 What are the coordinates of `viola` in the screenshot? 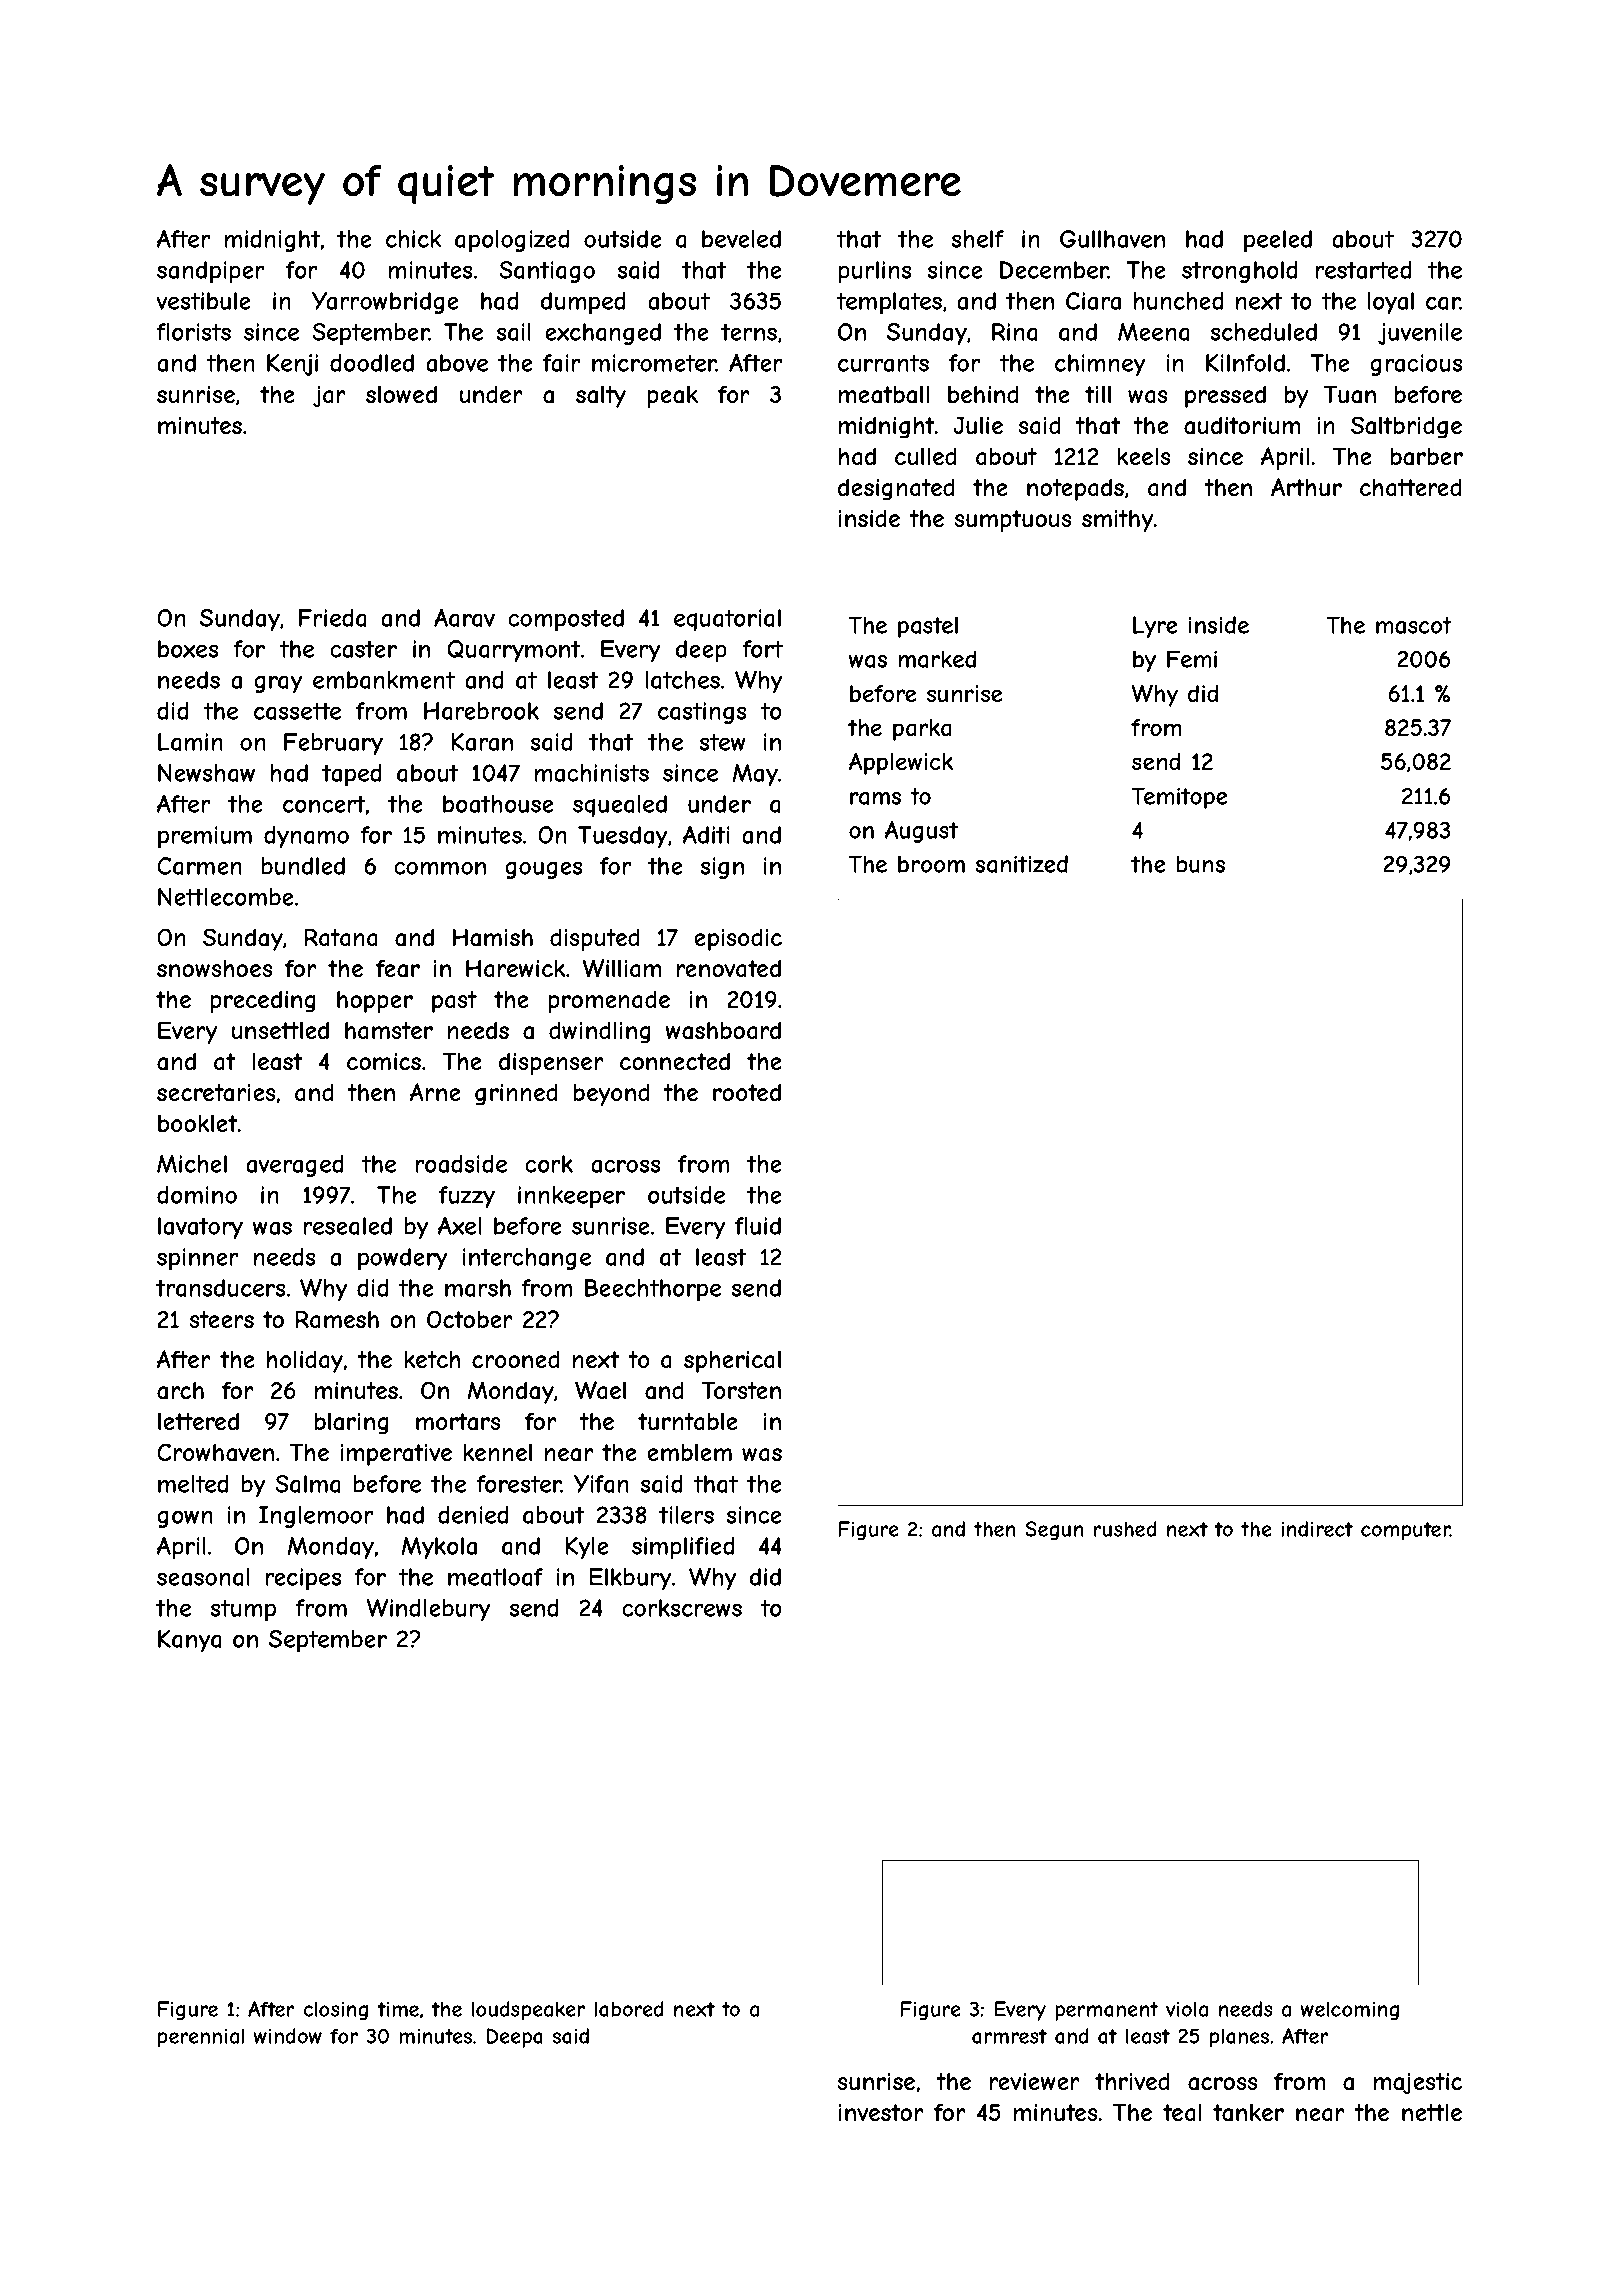 It's located at (1187, 2009).
